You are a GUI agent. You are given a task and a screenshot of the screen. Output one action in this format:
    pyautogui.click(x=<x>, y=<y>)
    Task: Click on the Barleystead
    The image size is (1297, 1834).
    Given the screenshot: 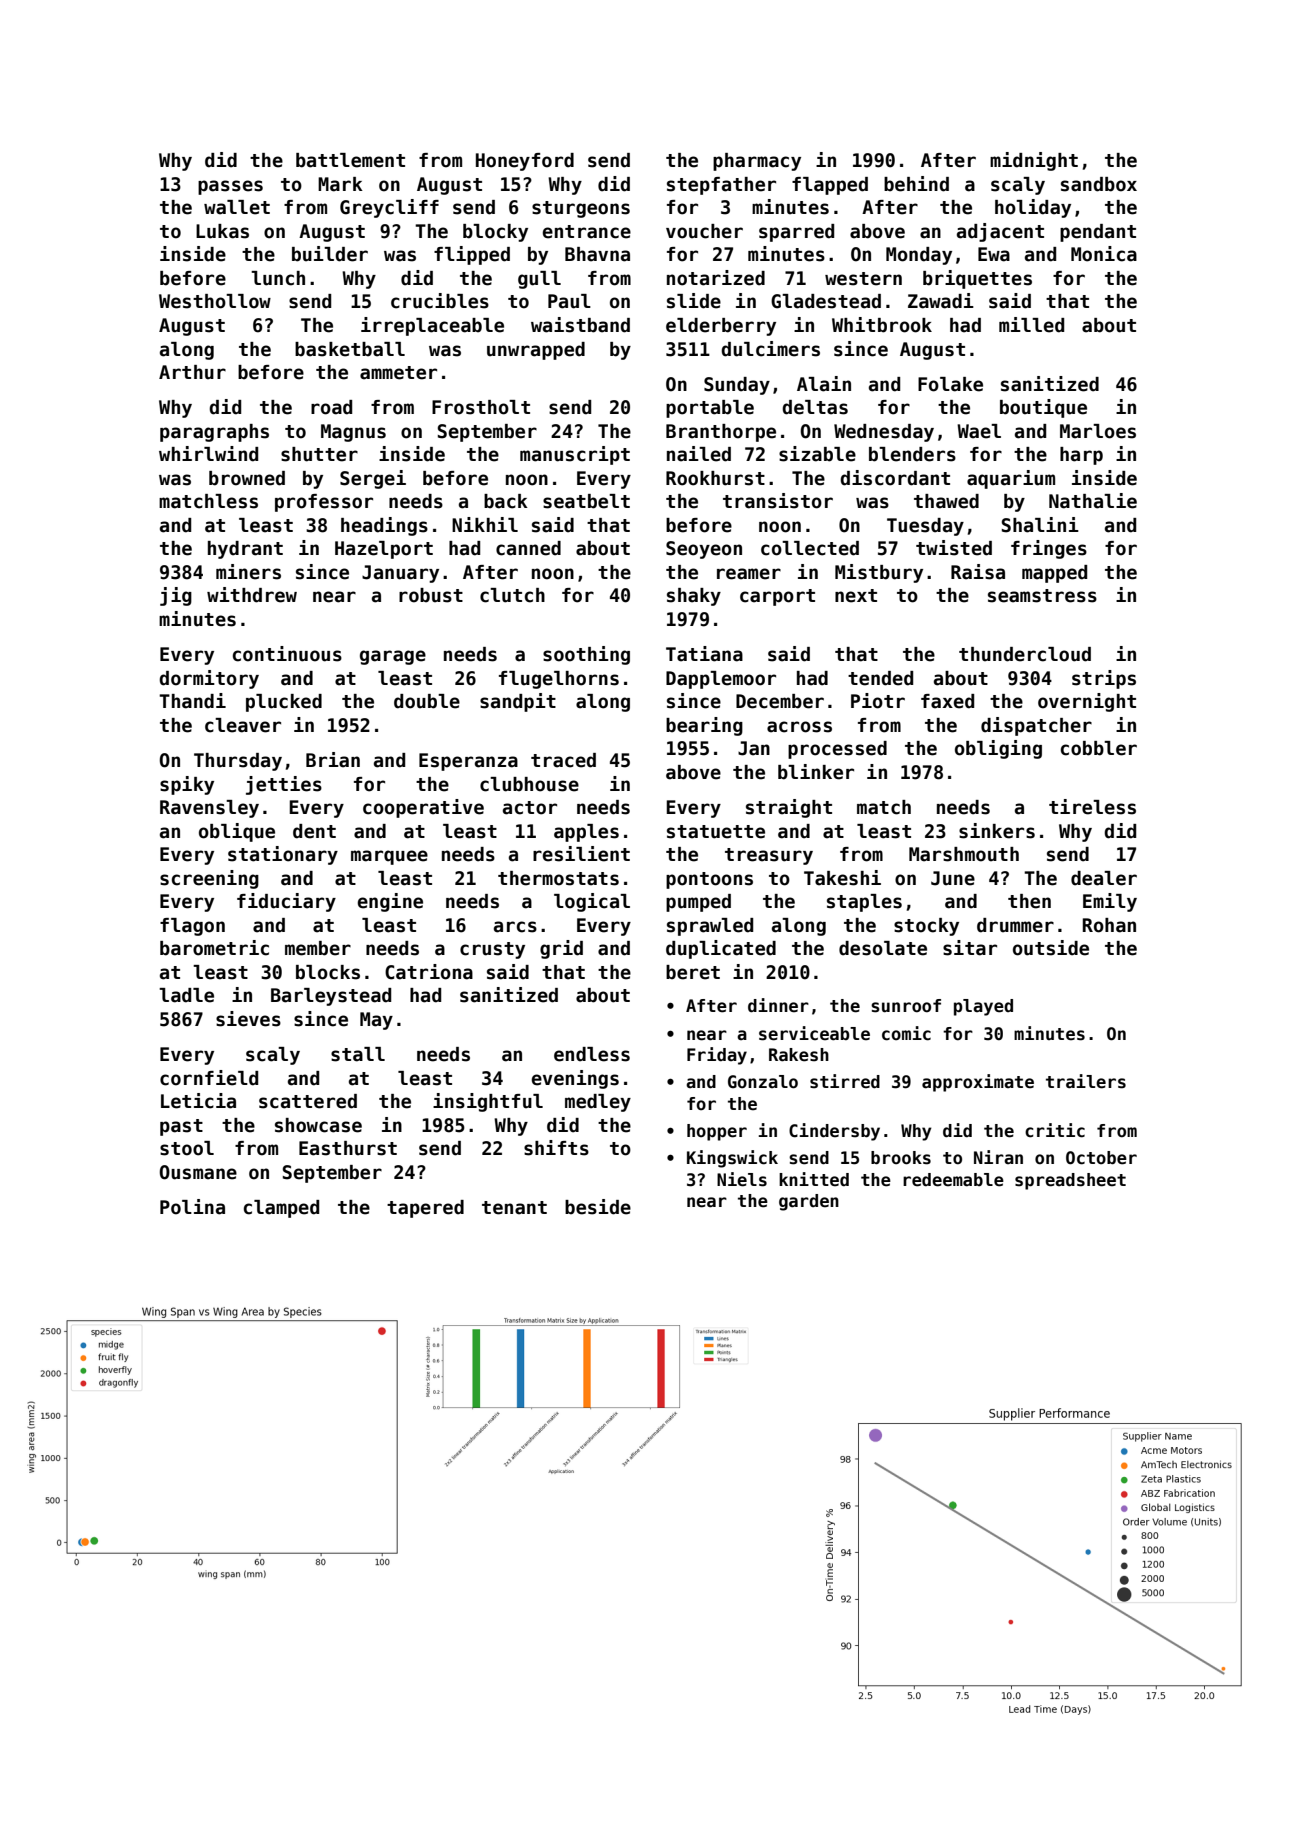 What is the action you would take?
    pyautogui.click(x=331, y=997)
